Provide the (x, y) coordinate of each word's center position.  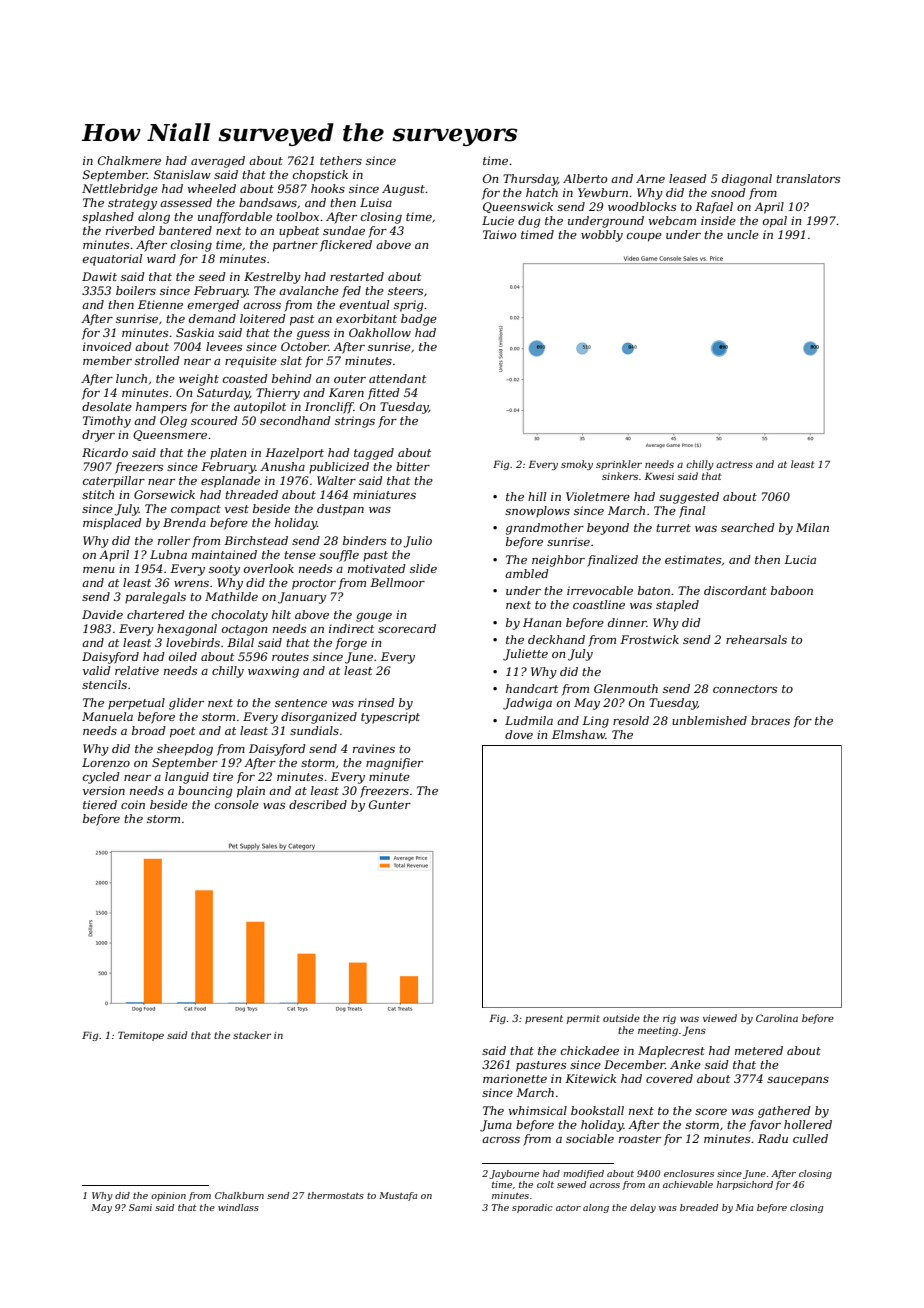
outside (621, 1018)
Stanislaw (182, 174)
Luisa (376, 202)
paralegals (155, 598)
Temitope (141, 1036)
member (107, 360)
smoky (577, 465)
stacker (252, 1035)
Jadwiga (527, 704)
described (318, 804)
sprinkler (619, 465)
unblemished (709, 720)
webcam (672, 220)
